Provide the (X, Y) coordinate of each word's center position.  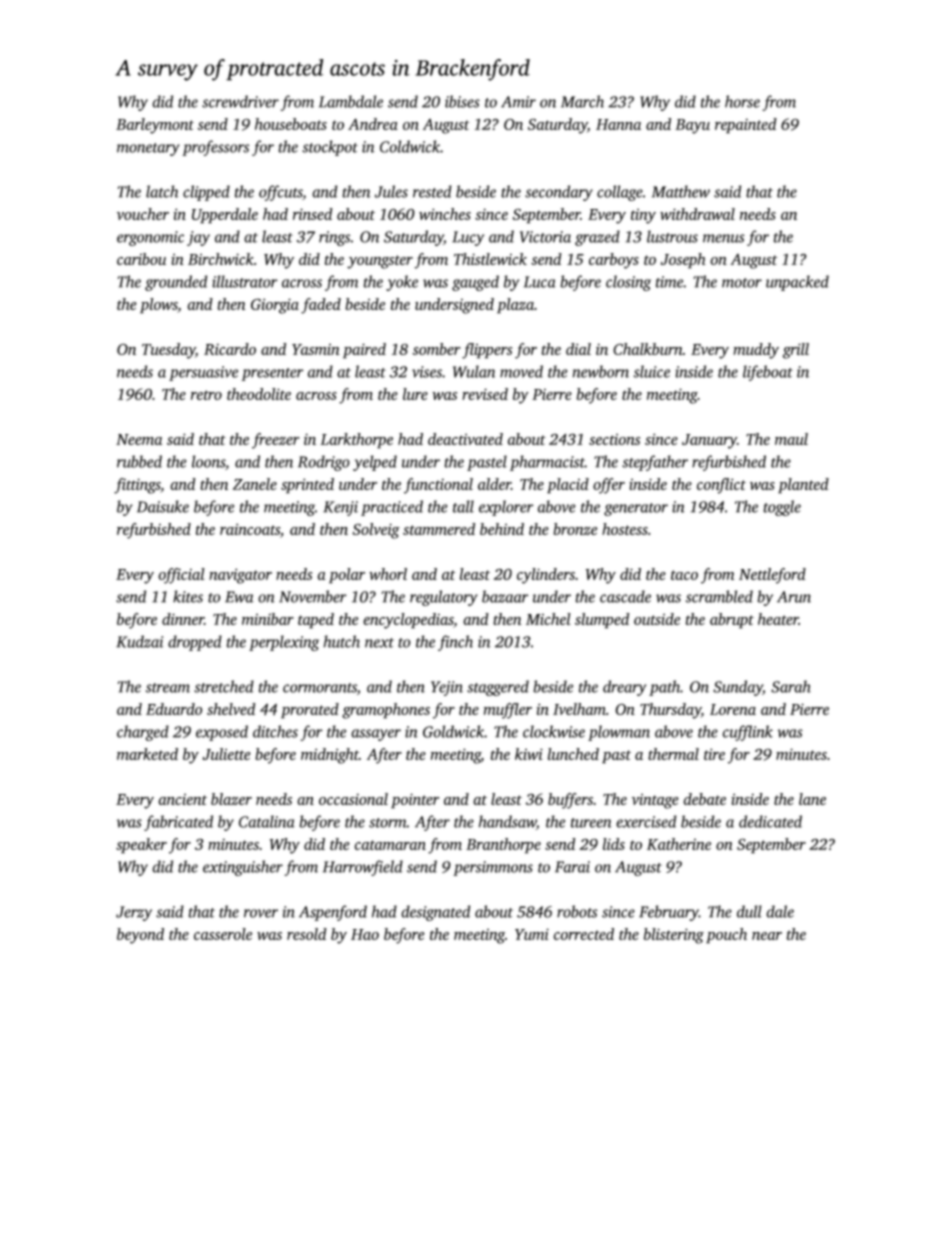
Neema (139, 439)
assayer (376, 735)
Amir (518, 102)
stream (168, 688)
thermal (673, 754)
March (582, 101)
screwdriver (240, 101)
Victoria (545, 237)
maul (791, 439)
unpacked (797, 283)
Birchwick (221, 259)
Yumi (532, 934)
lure (415, 394)
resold (307, 934)
